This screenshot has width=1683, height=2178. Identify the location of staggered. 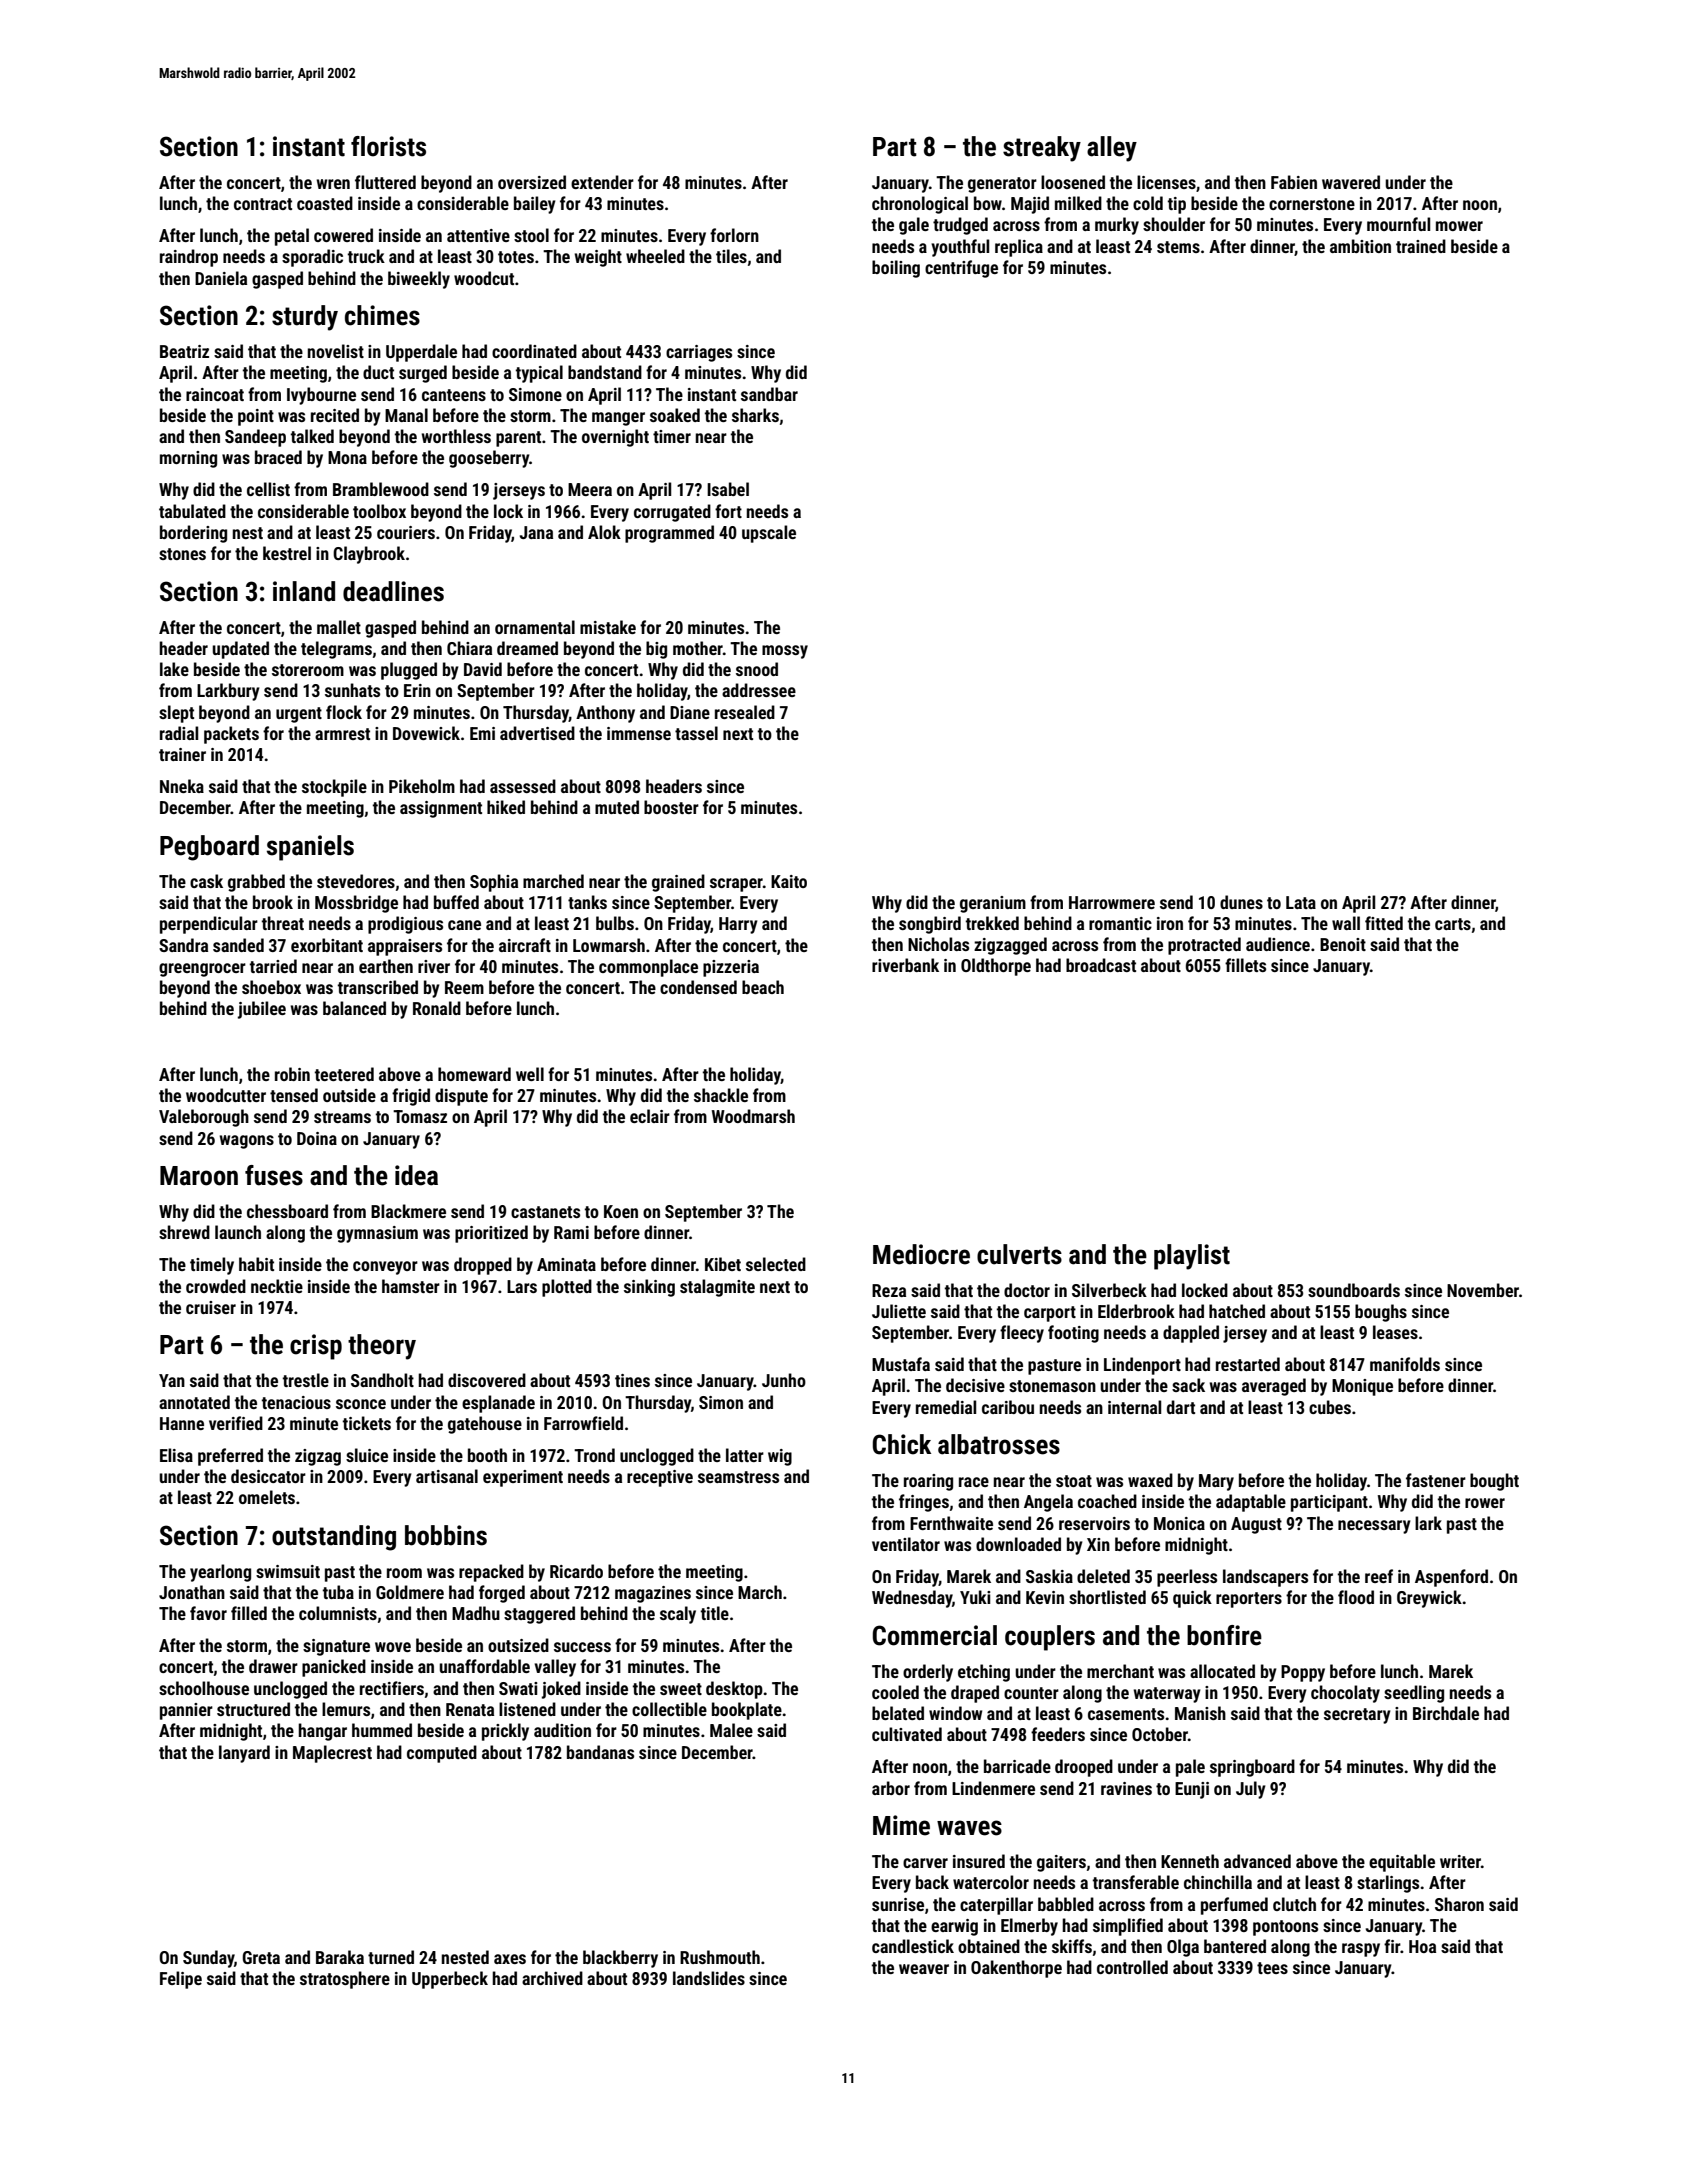
(539, 1615).
